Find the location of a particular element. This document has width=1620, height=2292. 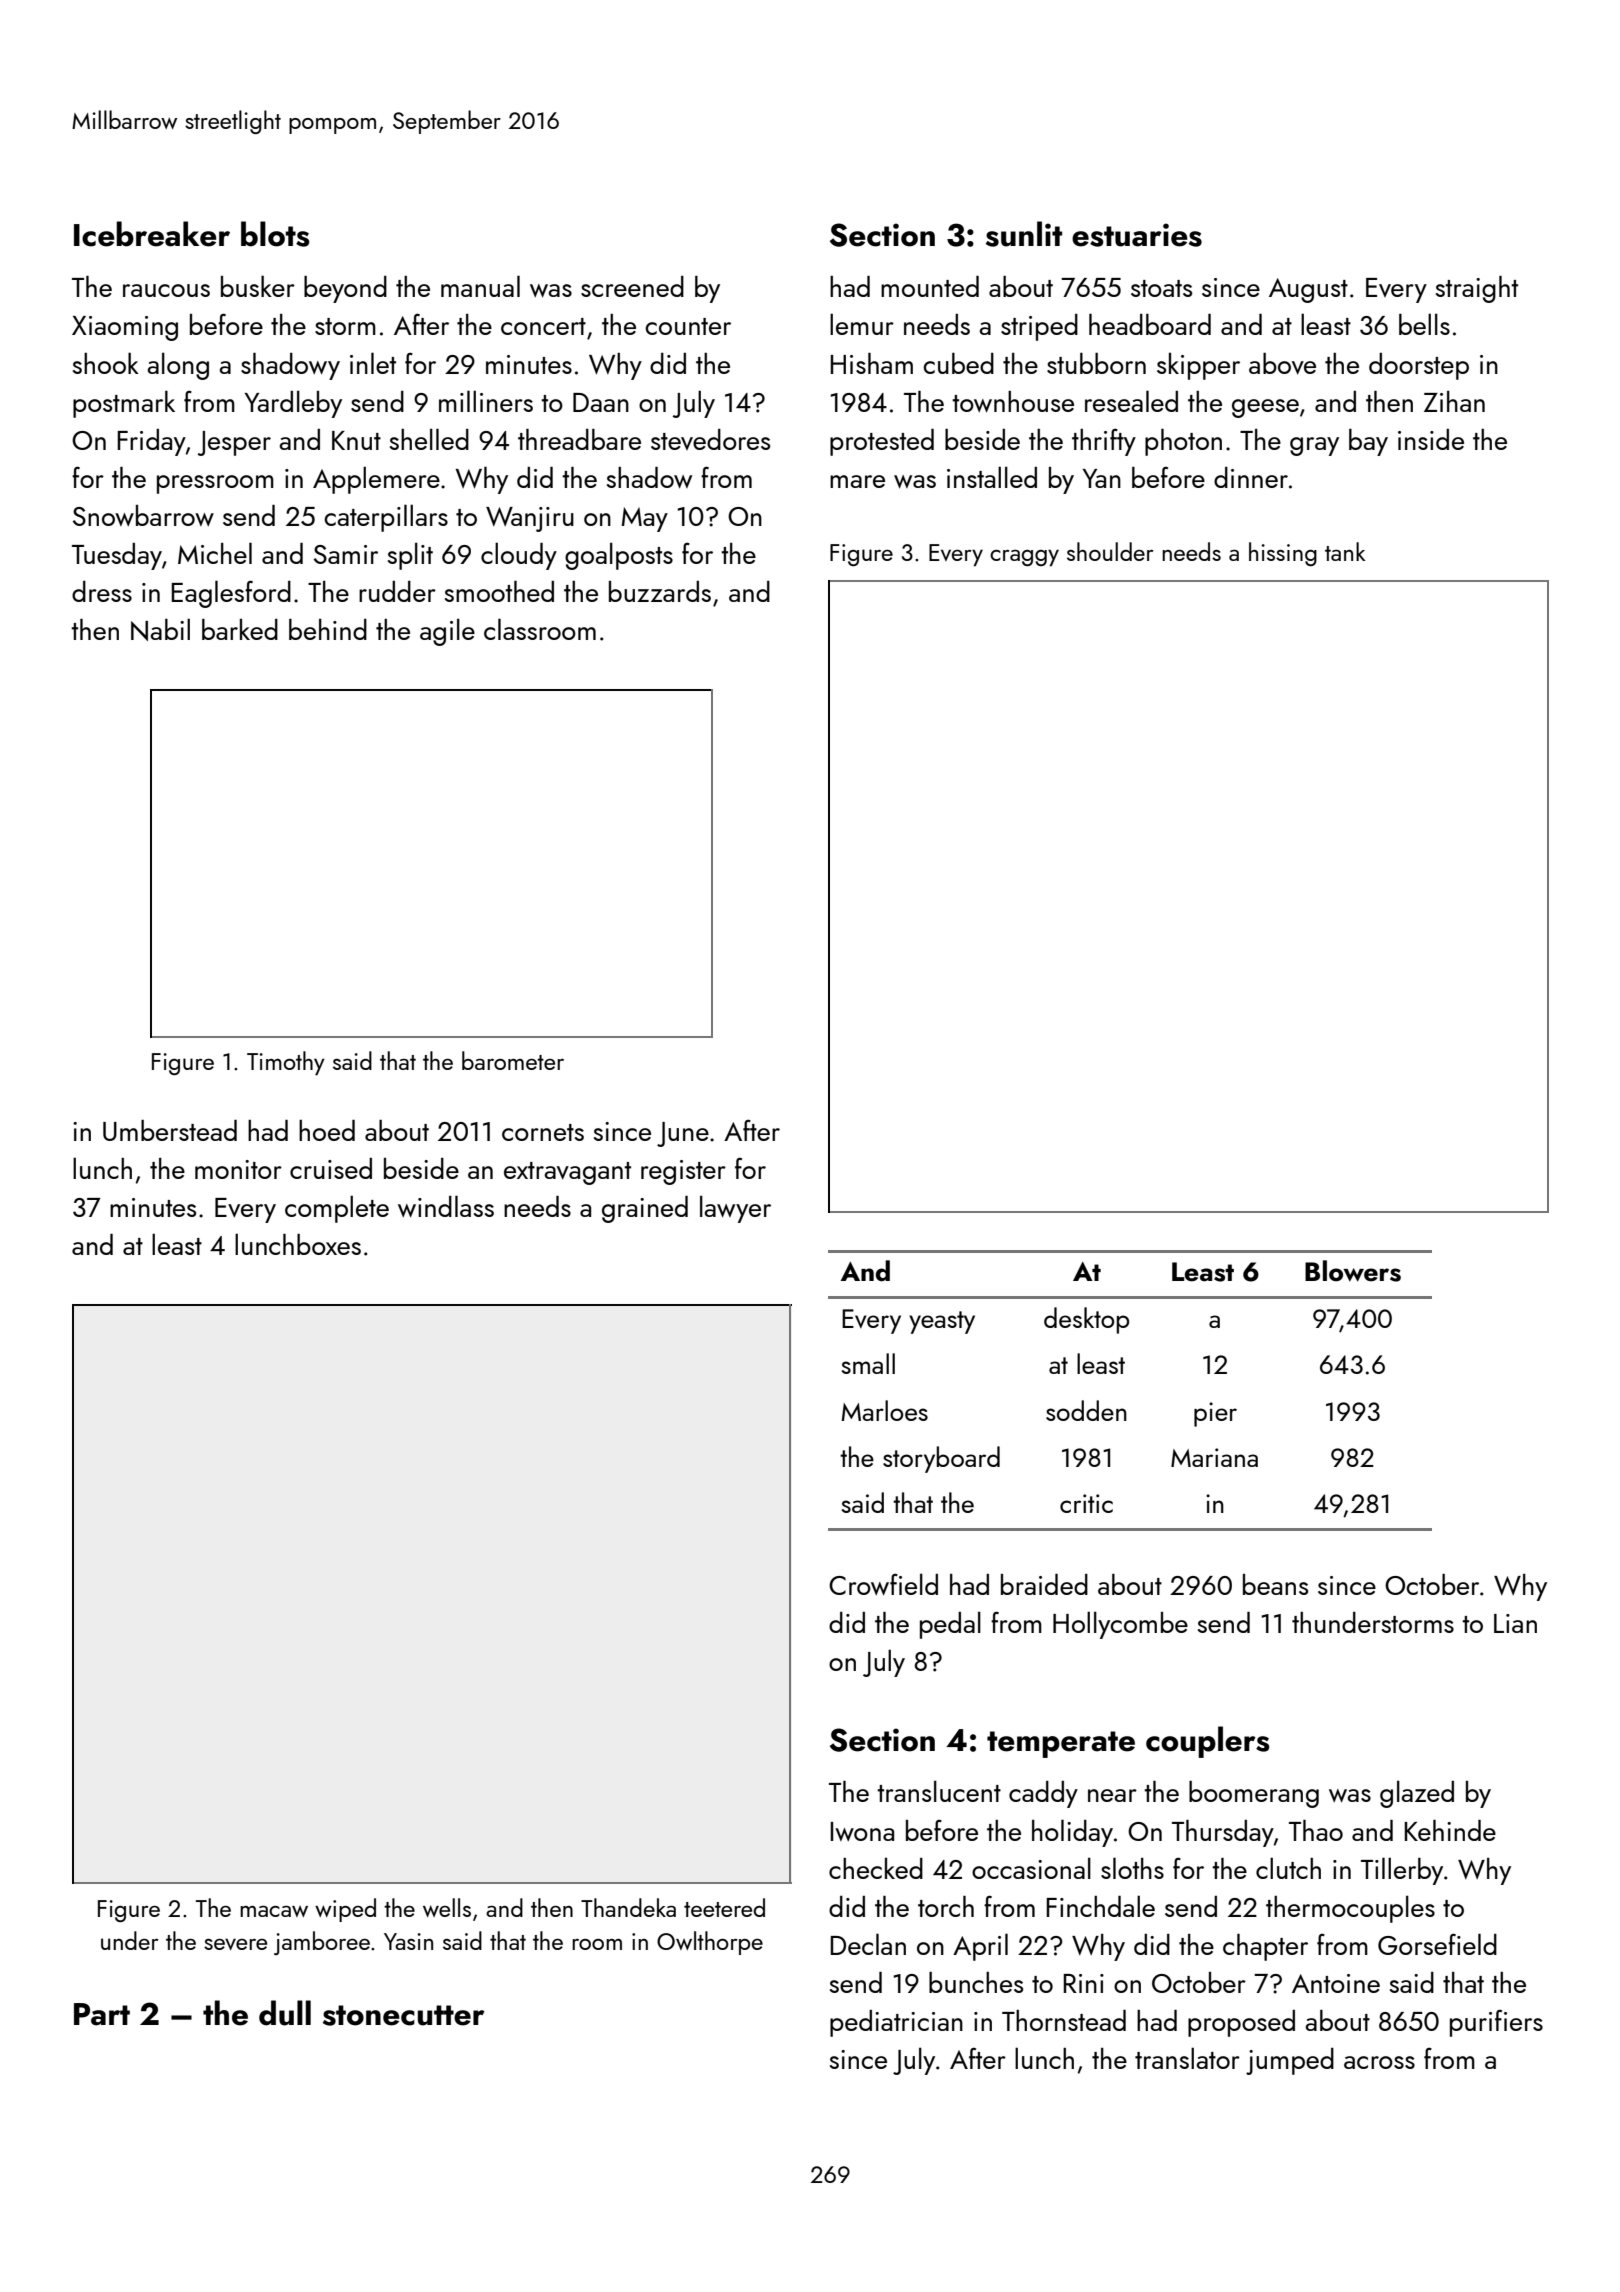

complete is located at coordinates (337, 1209).
